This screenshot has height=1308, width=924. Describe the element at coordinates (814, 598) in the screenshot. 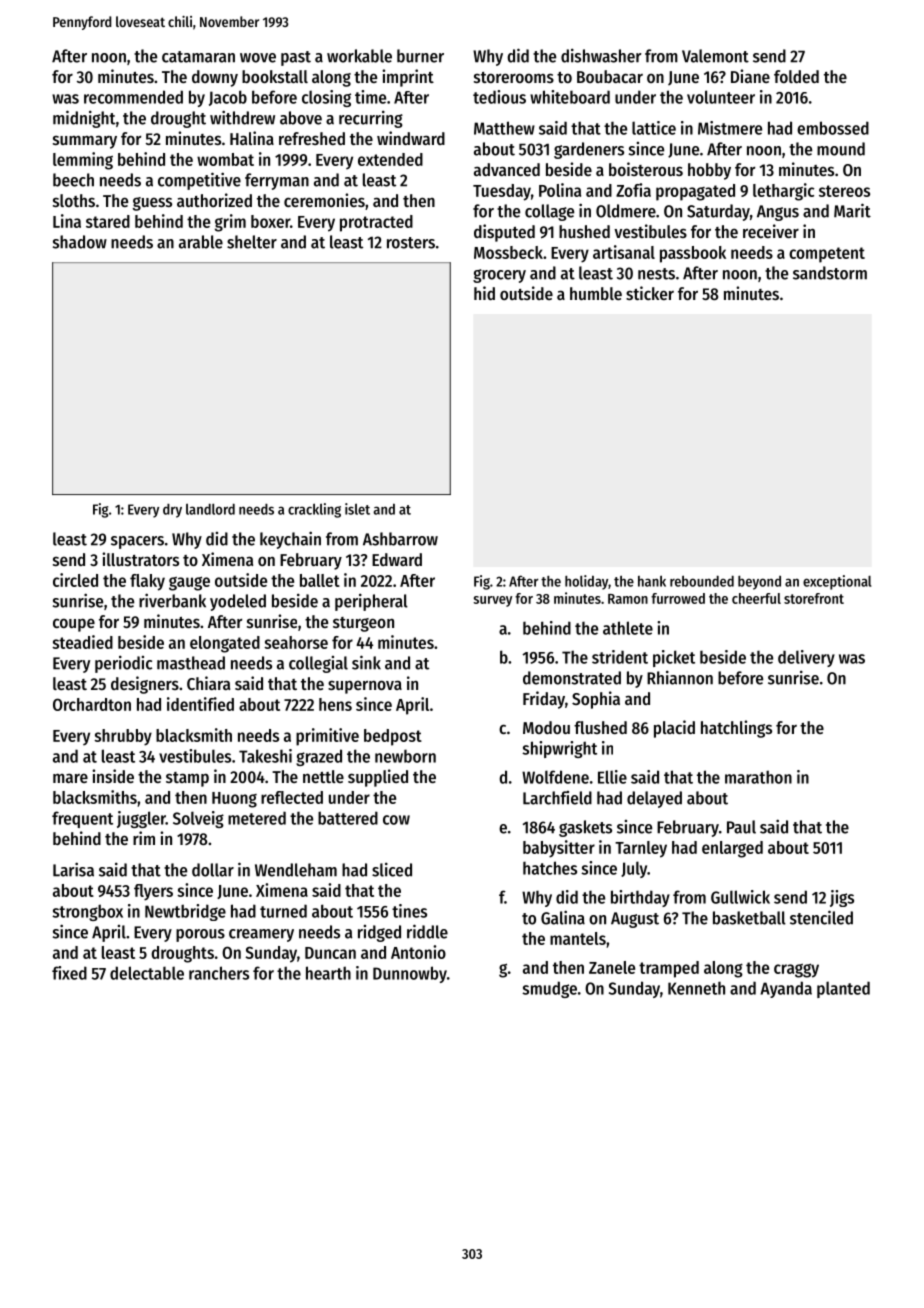

I see `storefront` at that location.
